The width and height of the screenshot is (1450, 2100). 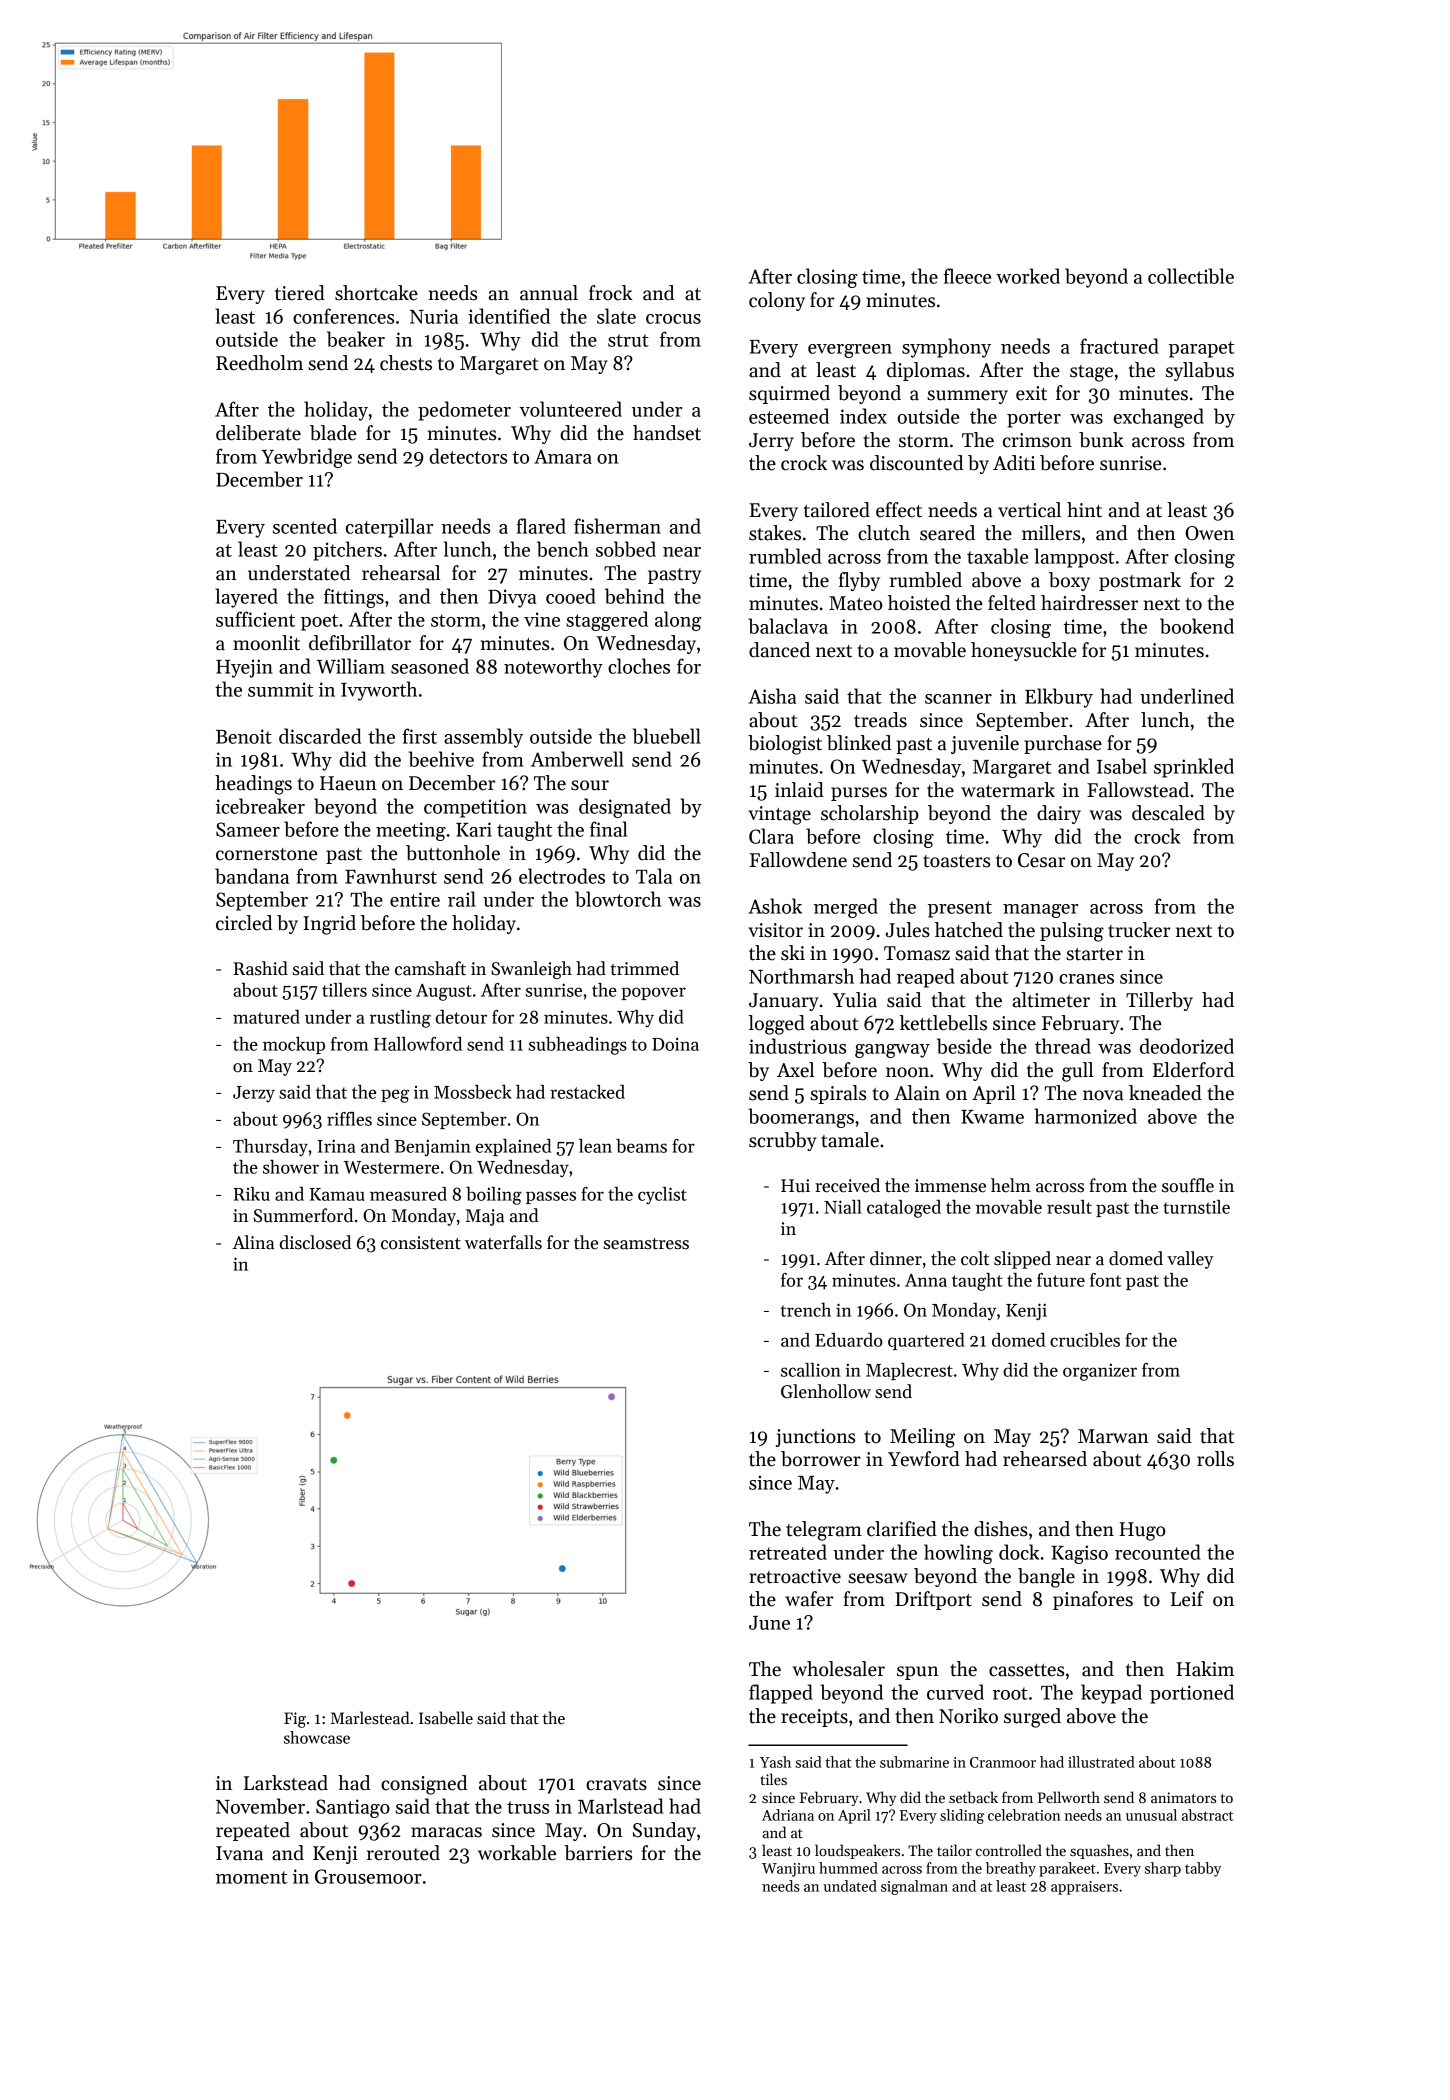 I want to click on Grousemoor, so click(x=368, y=1876).
